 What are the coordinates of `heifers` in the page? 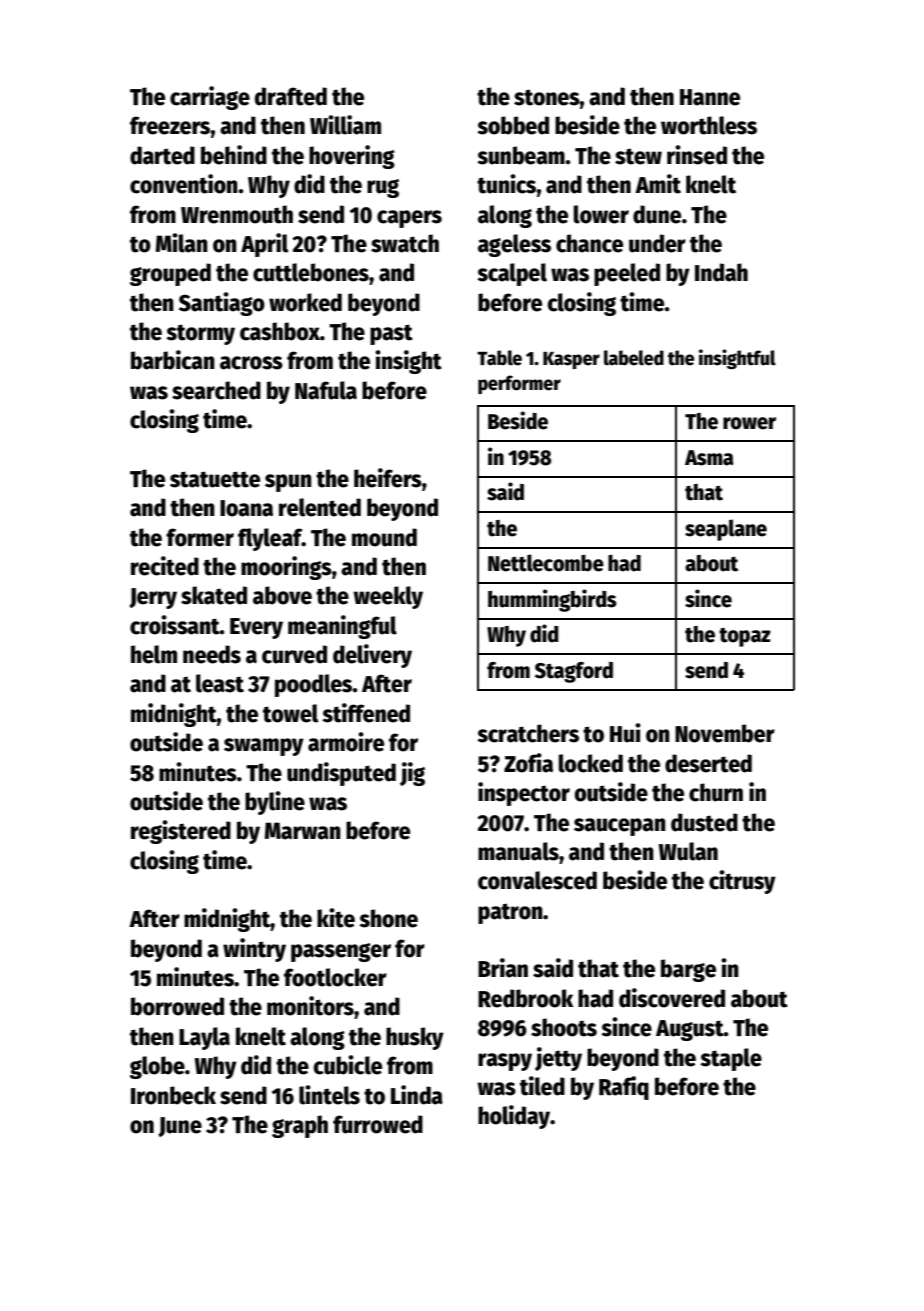 It's located at (388, 478).
